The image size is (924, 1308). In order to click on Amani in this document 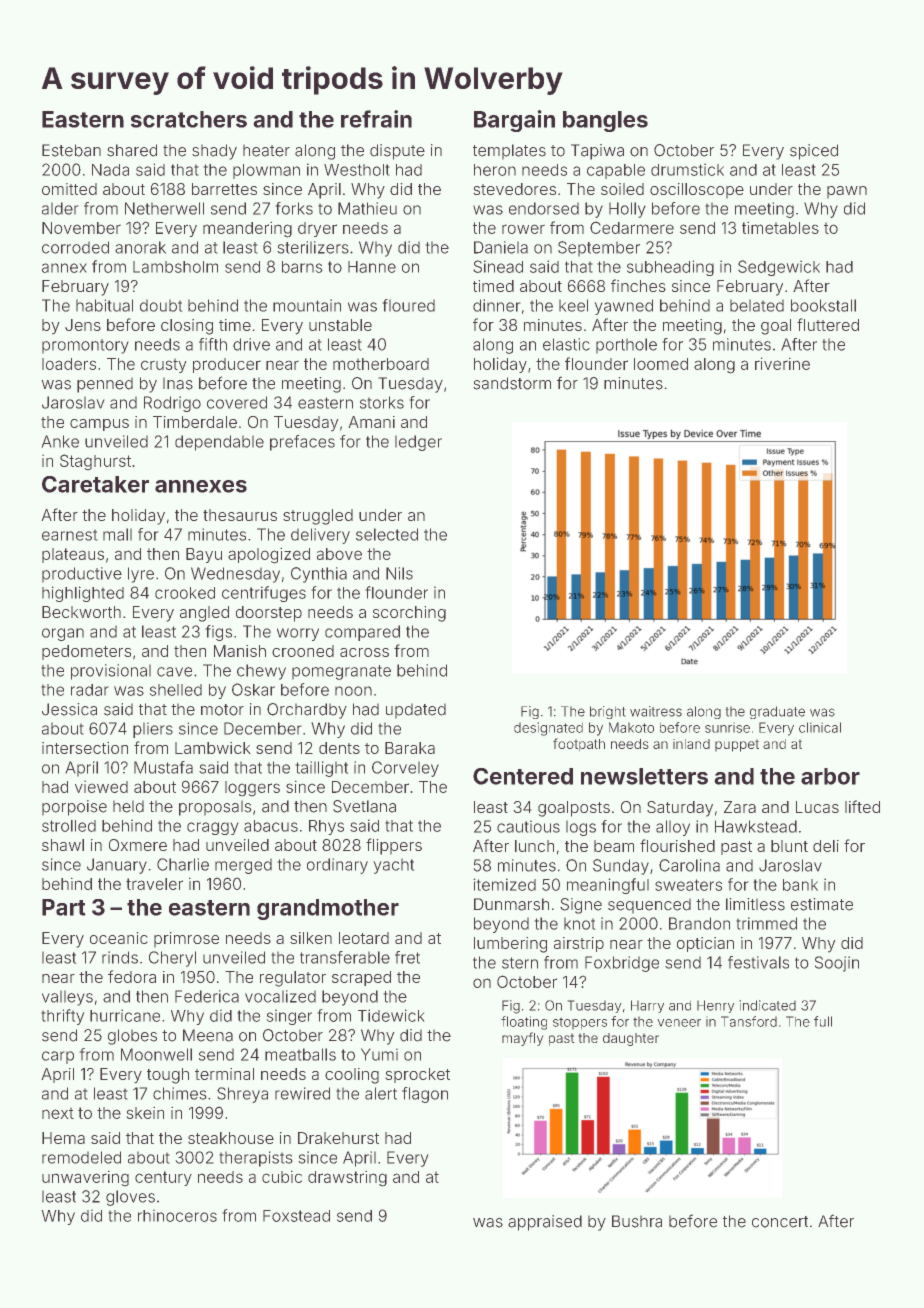, I will do `click(371, 422)`.
